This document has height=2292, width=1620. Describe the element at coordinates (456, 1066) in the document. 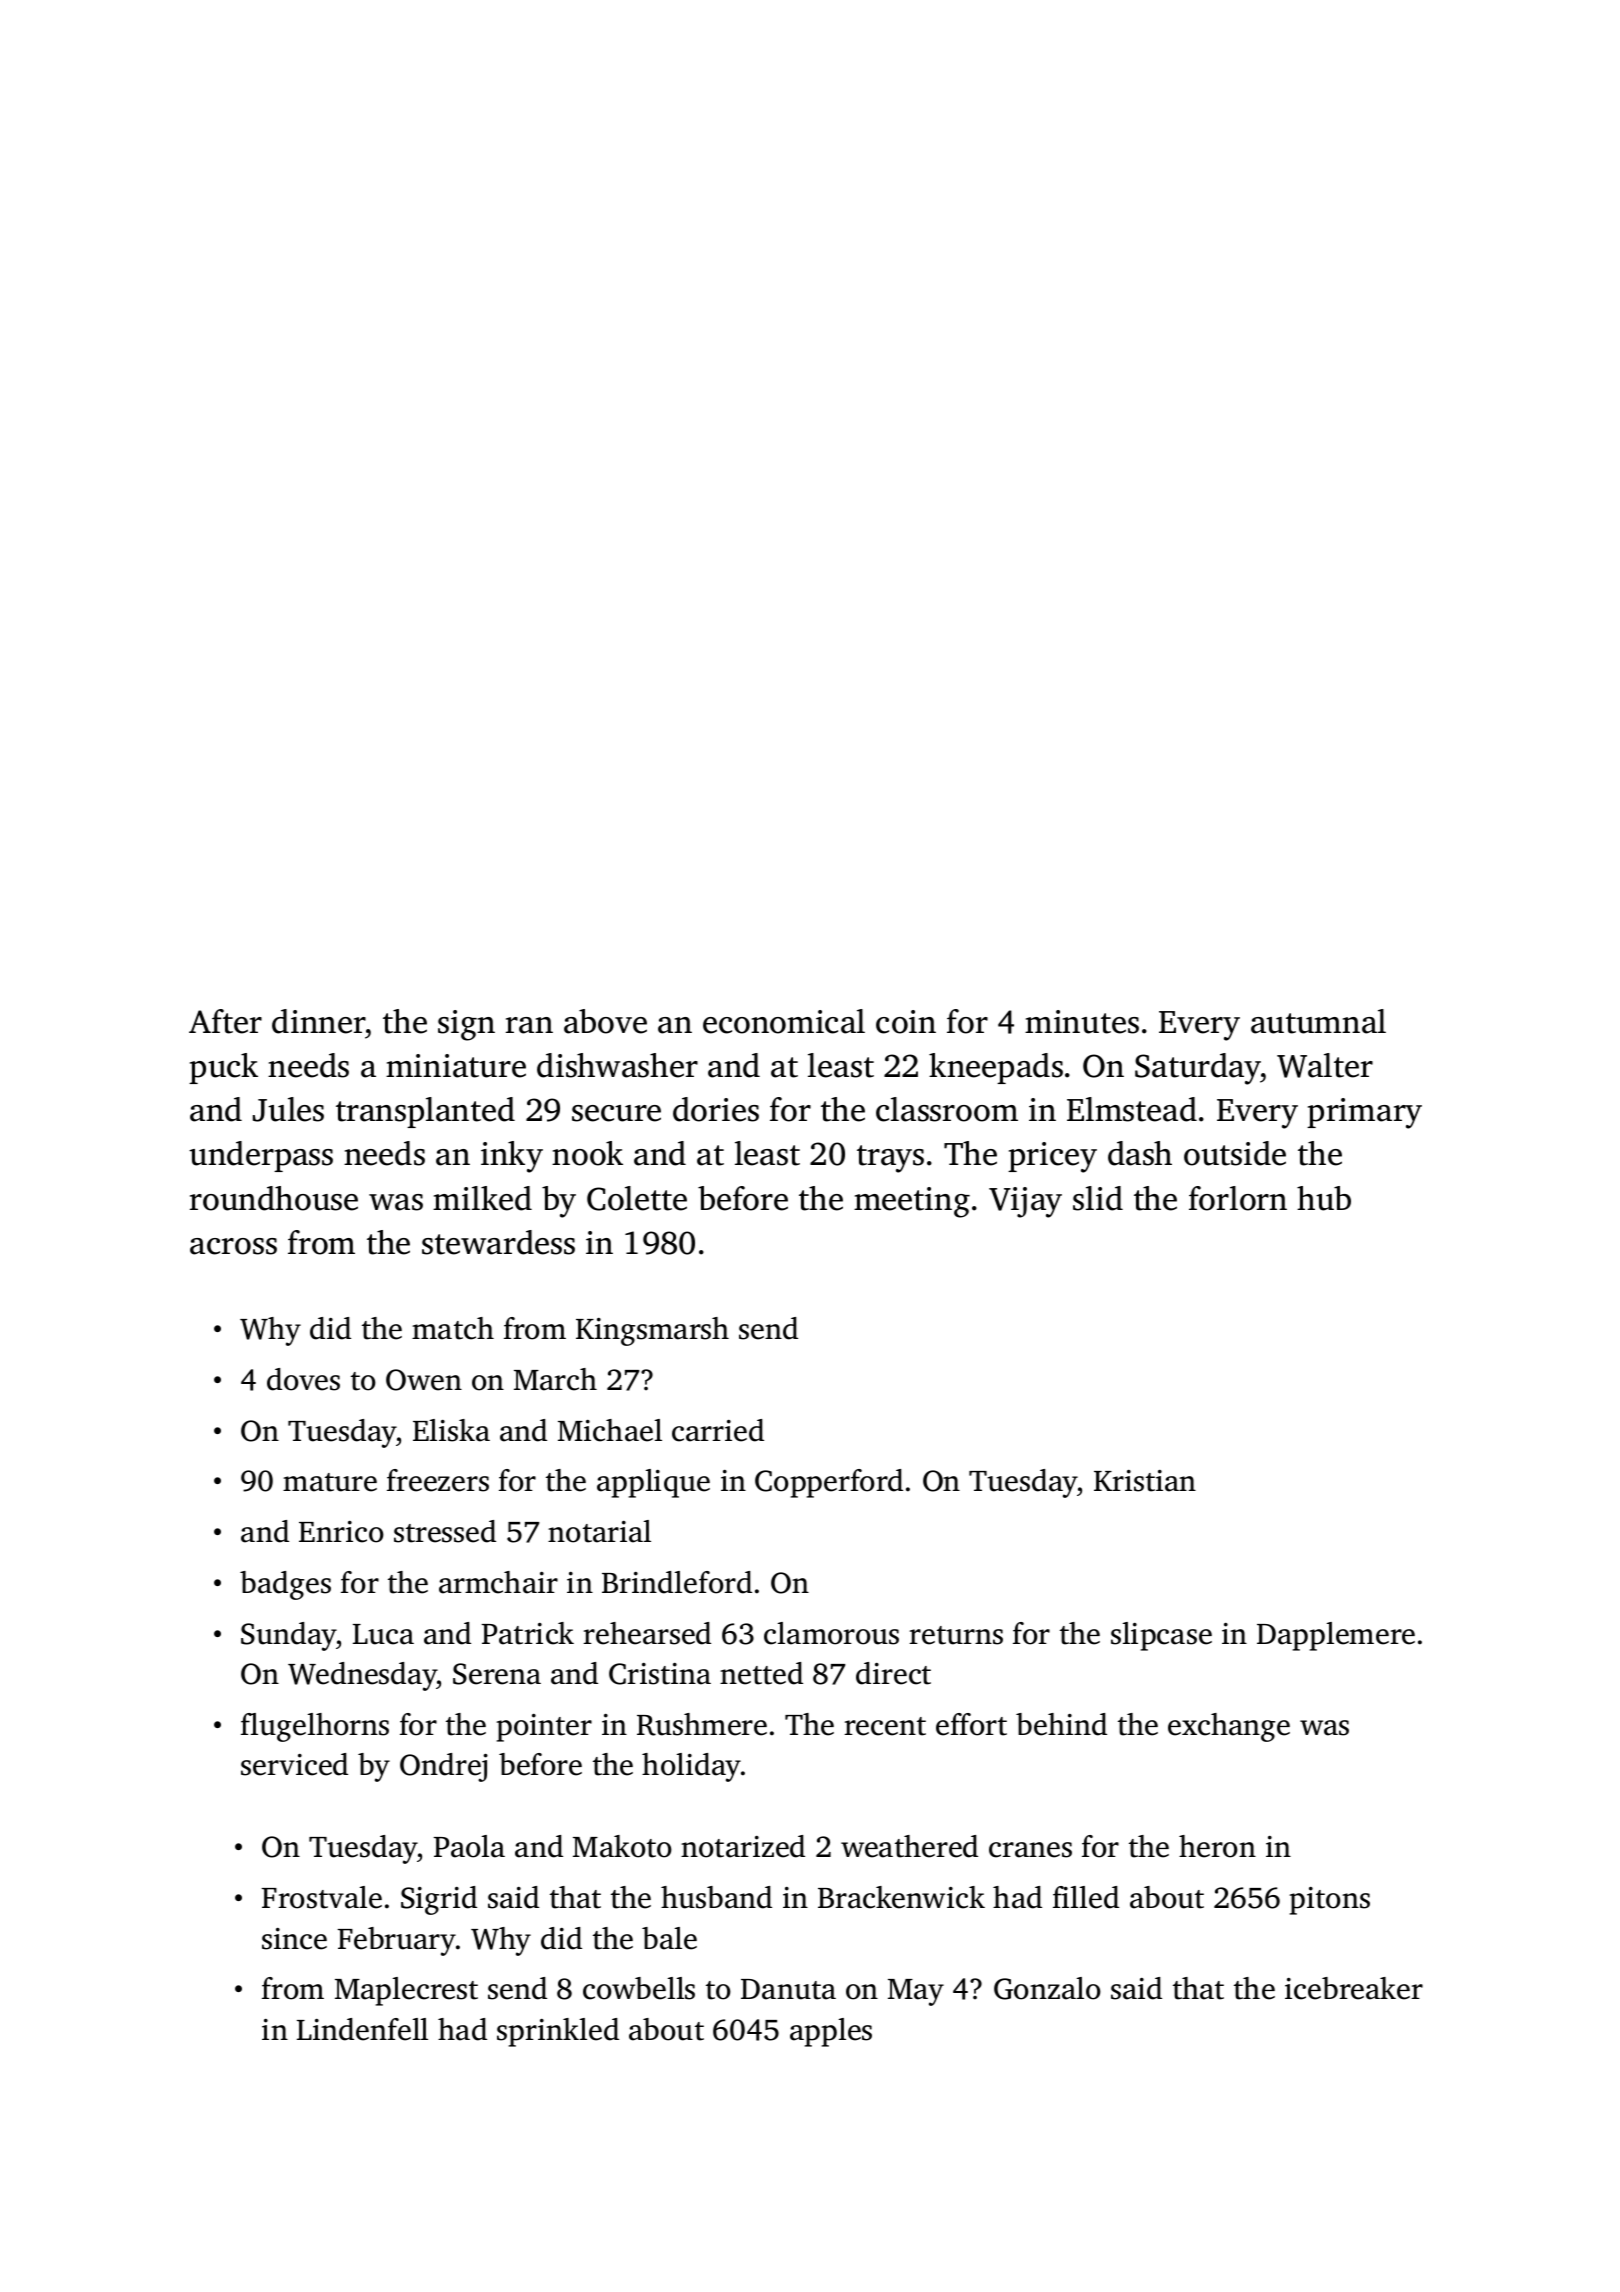

I see `miniature` at that location.
